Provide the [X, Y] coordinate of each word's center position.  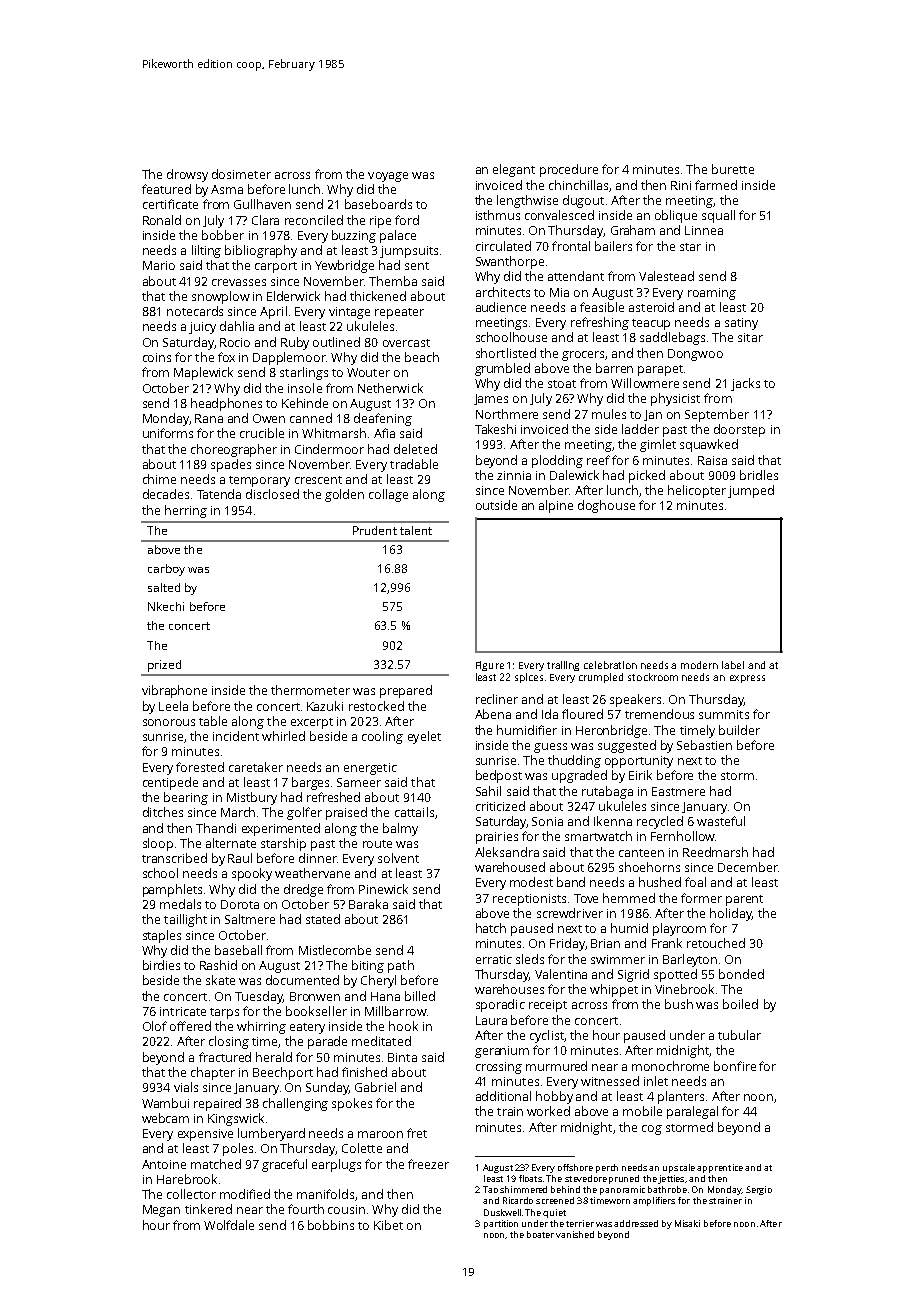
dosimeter [241, 174]
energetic [370, 769]
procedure [569, 170]
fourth [306, 1209]
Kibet [388, 1225]
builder [739, 730]
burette [733, 169]
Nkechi [166, 606]
